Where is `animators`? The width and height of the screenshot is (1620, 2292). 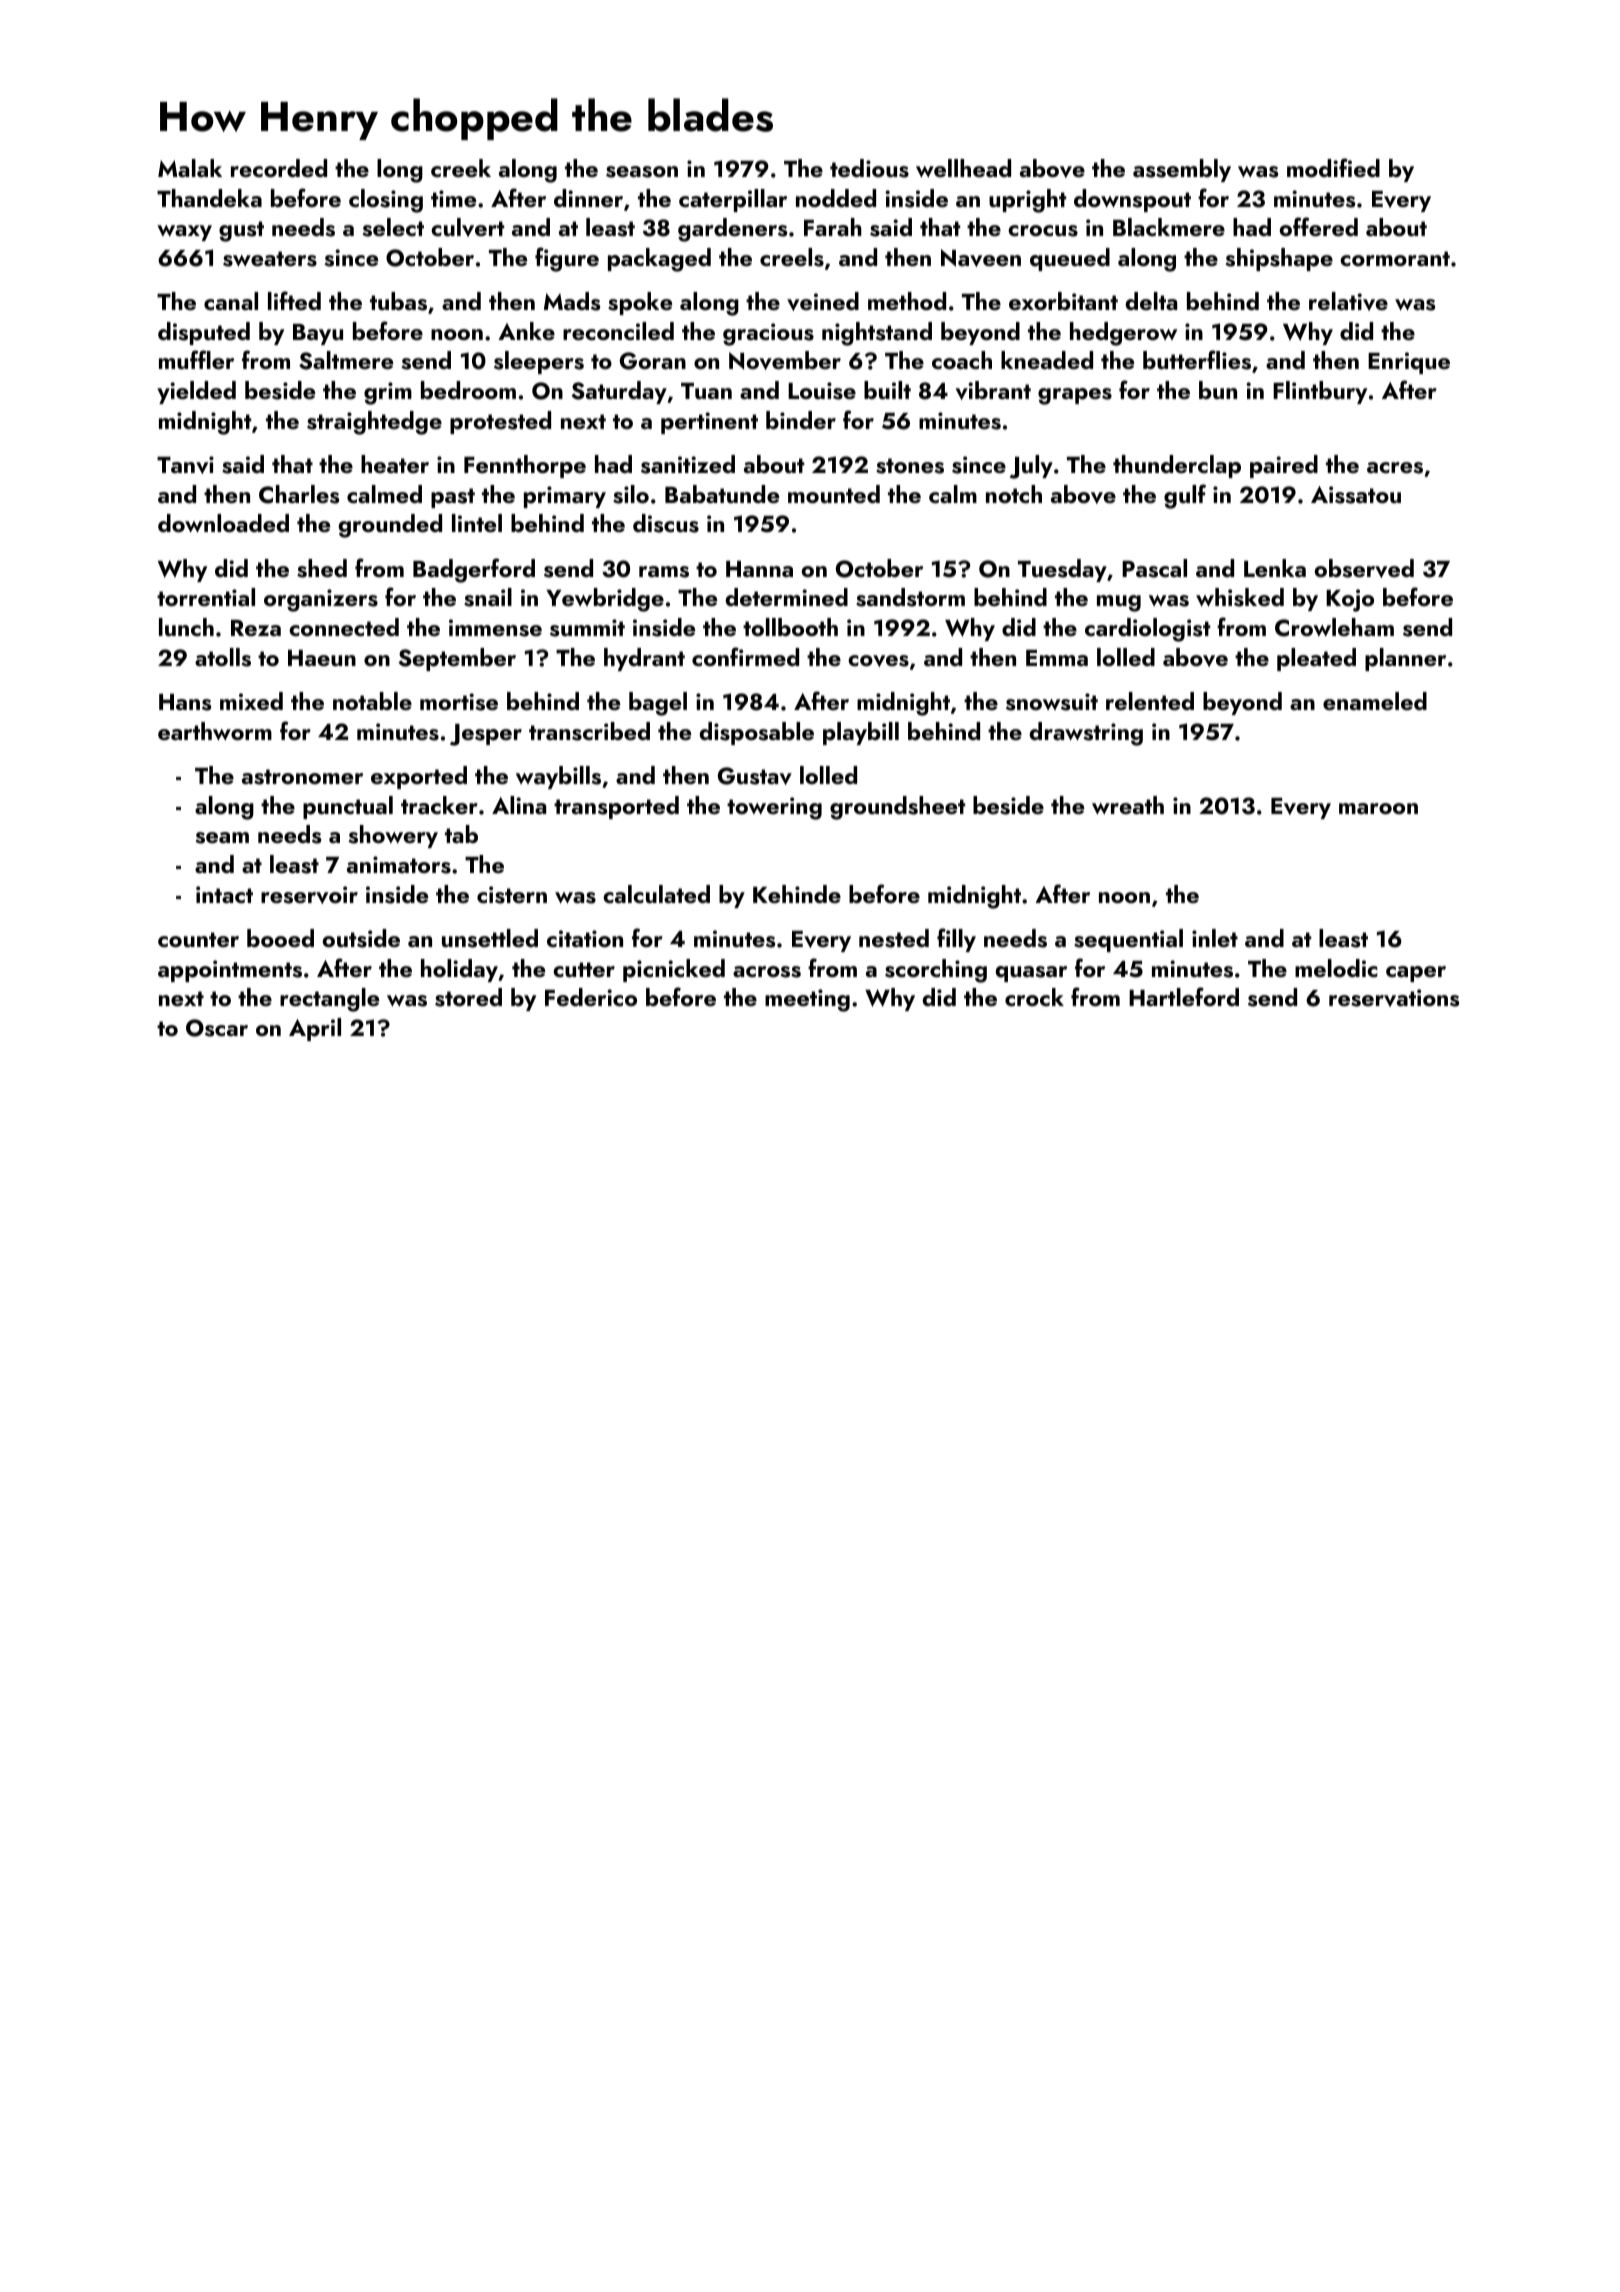 animators is located at coordinates (399, 865).
